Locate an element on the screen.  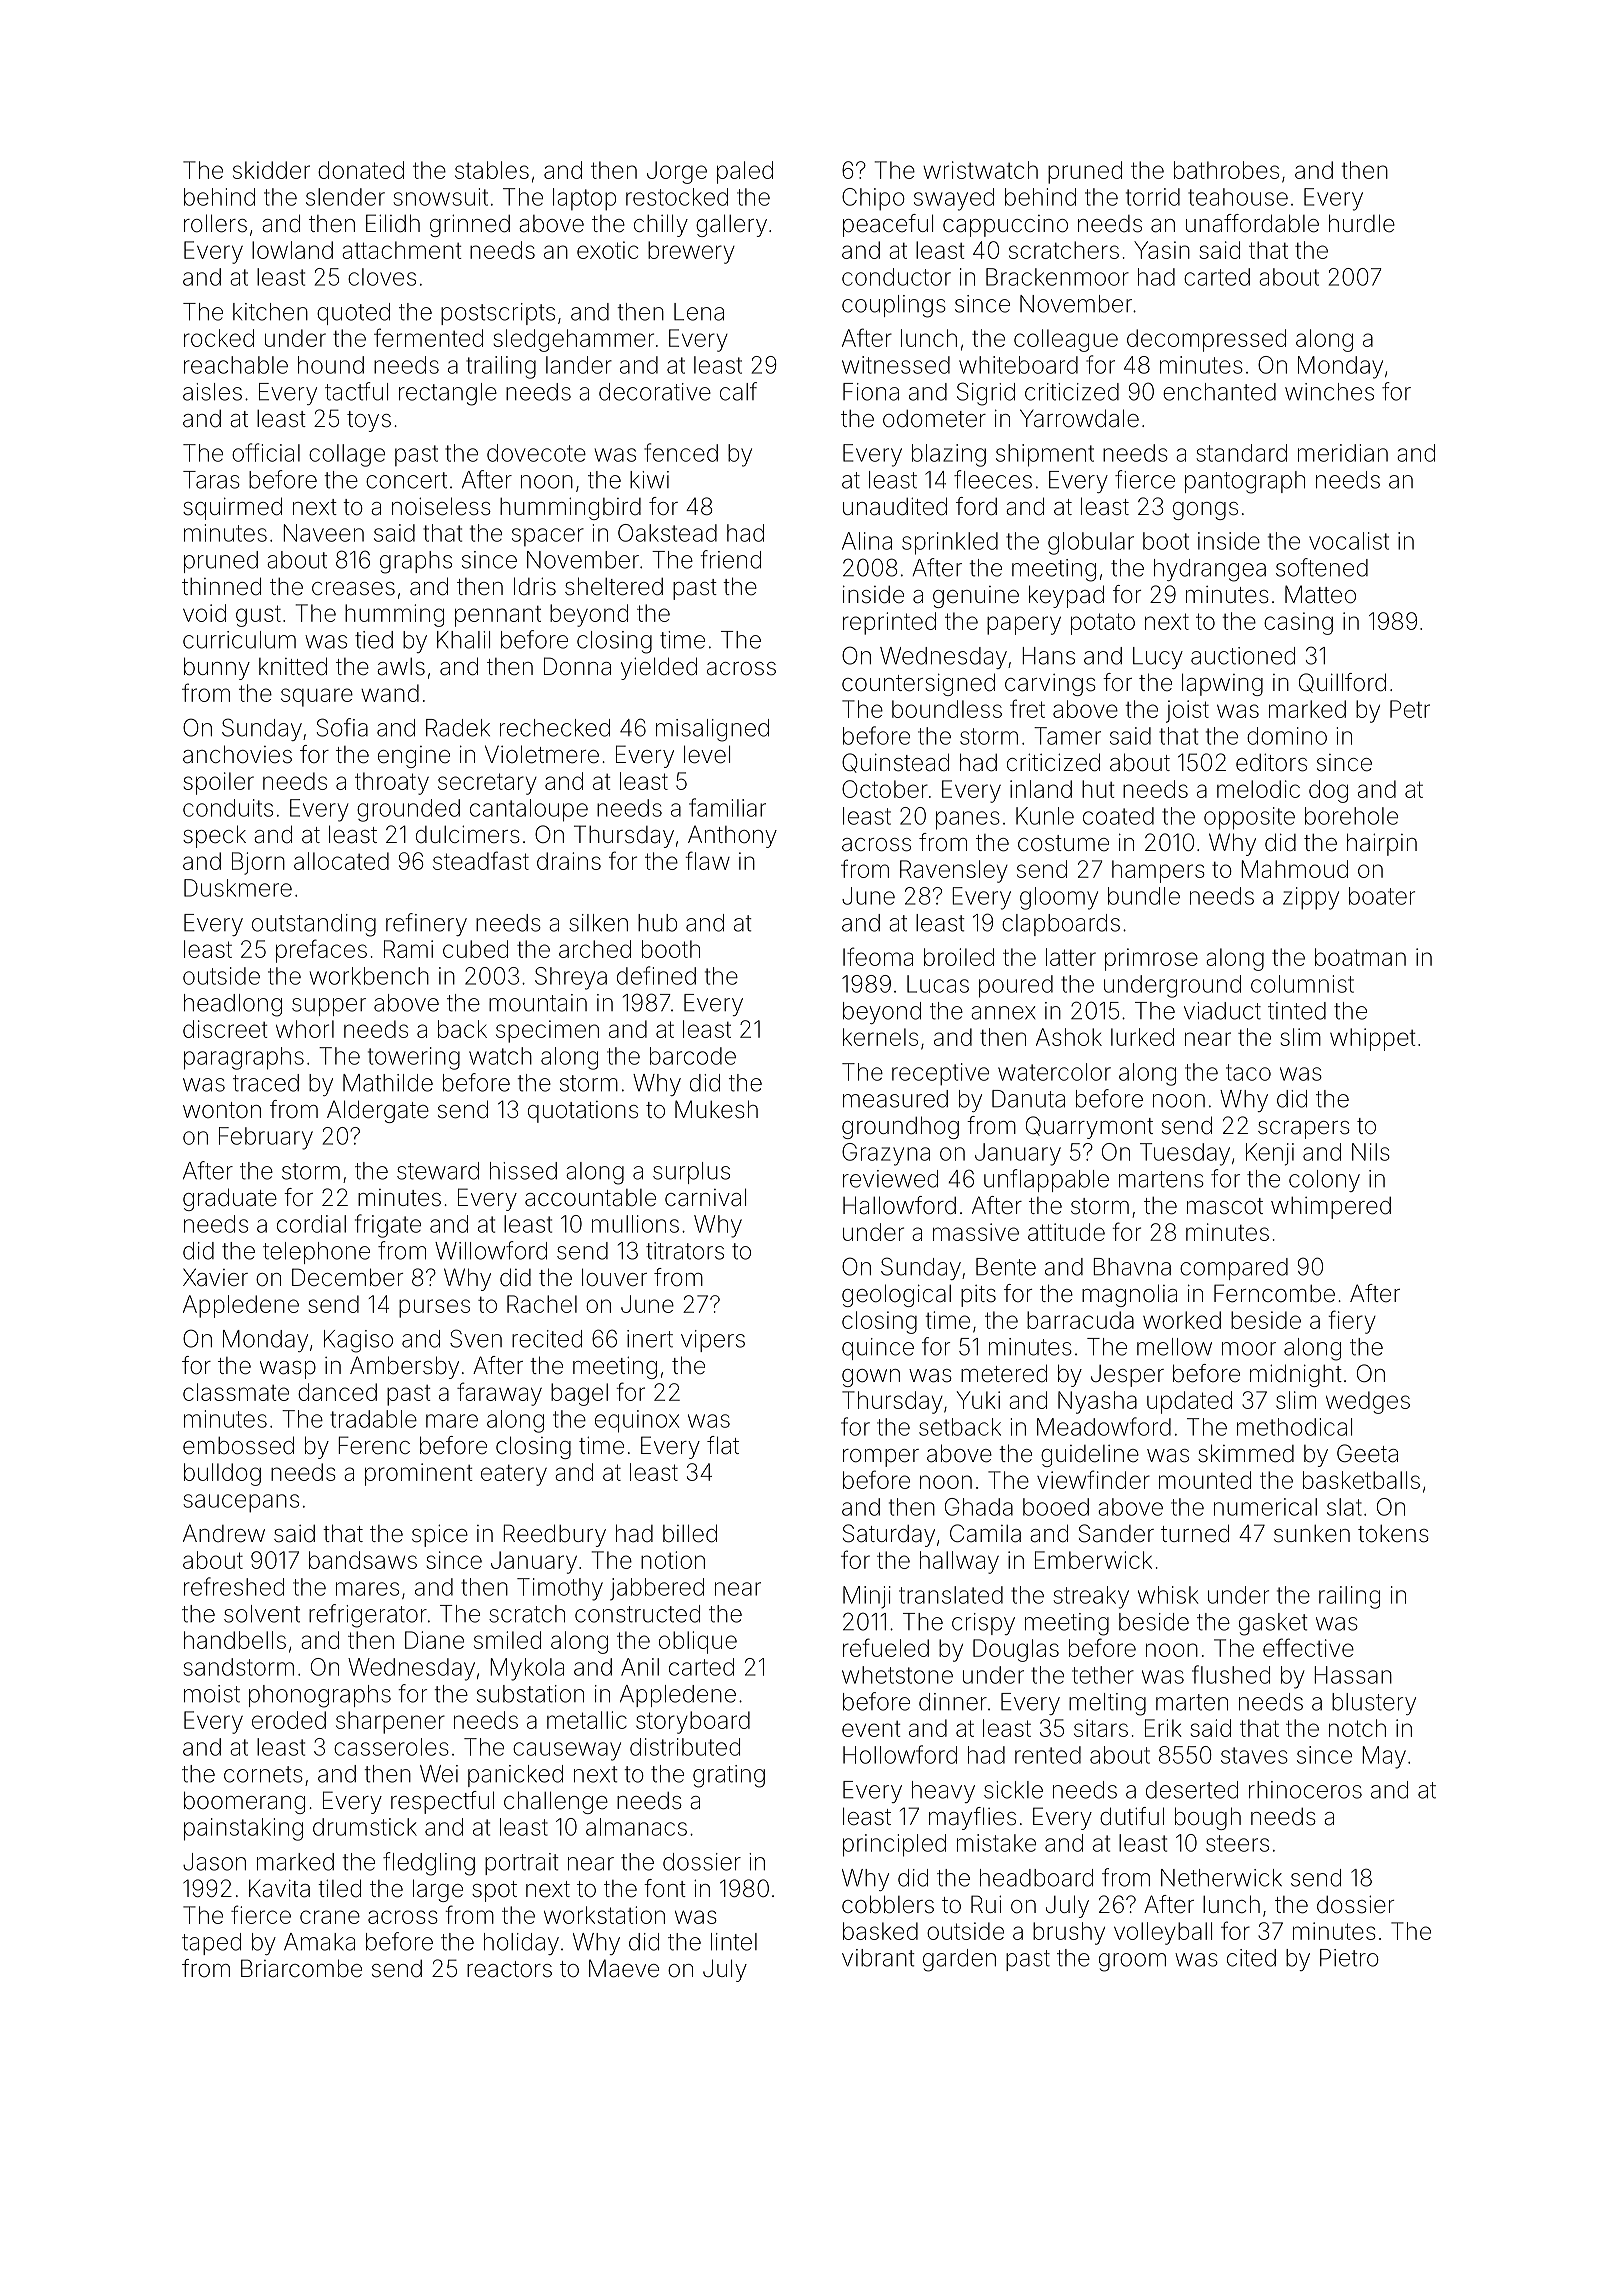
deserted is located at coordinates (1192, 1790).
